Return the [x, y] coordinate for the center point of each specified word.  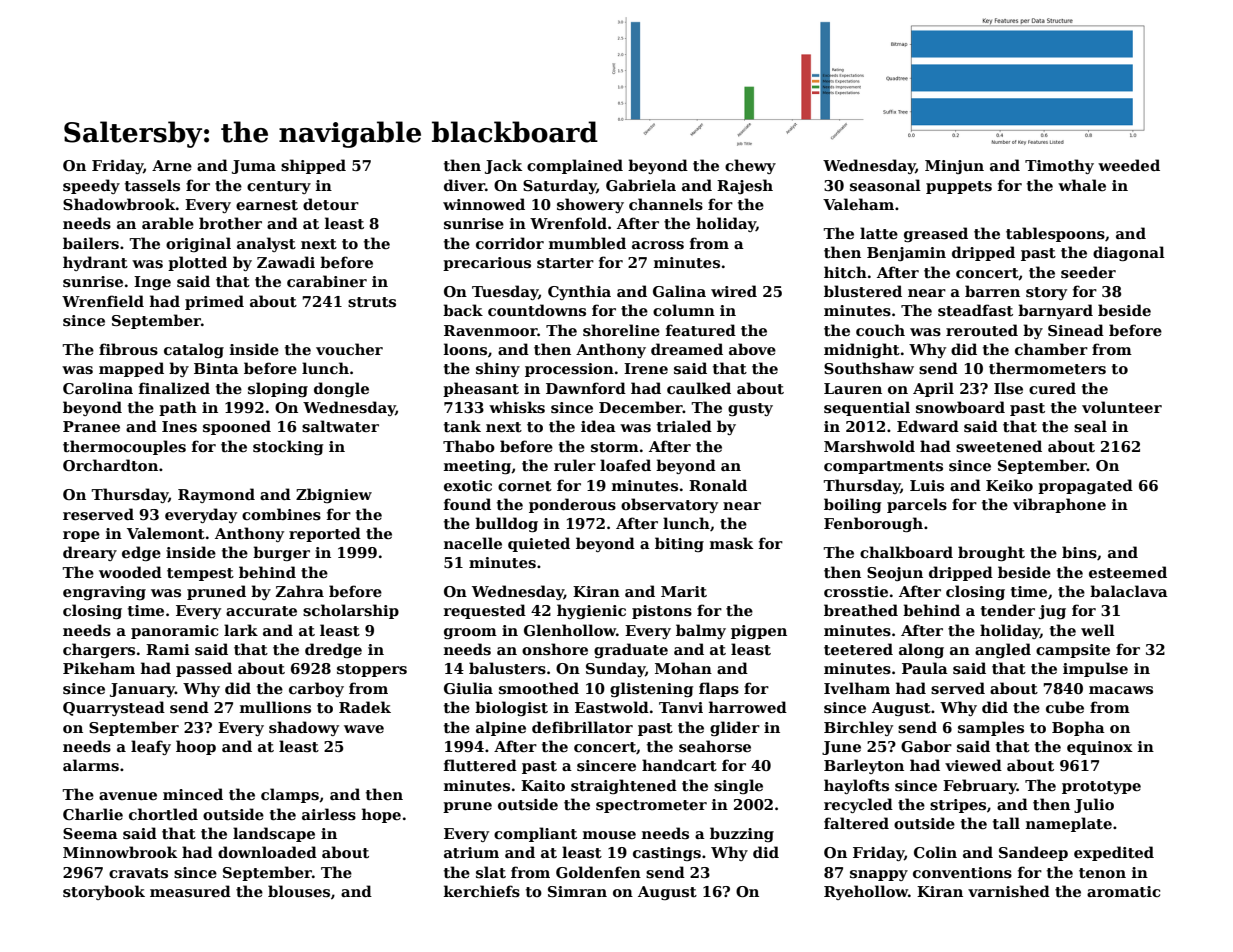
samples [991, 728]
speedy [91, 186]
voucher [349, 349]
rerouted [982, 330]
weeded [1129, 165]
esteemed [1128, 572]
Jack [503, 166]
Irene [646, 368]
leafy [151, 747]
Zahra [300, 591]
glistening [651, 689]
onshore [555, 649]
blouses [299, 891]
